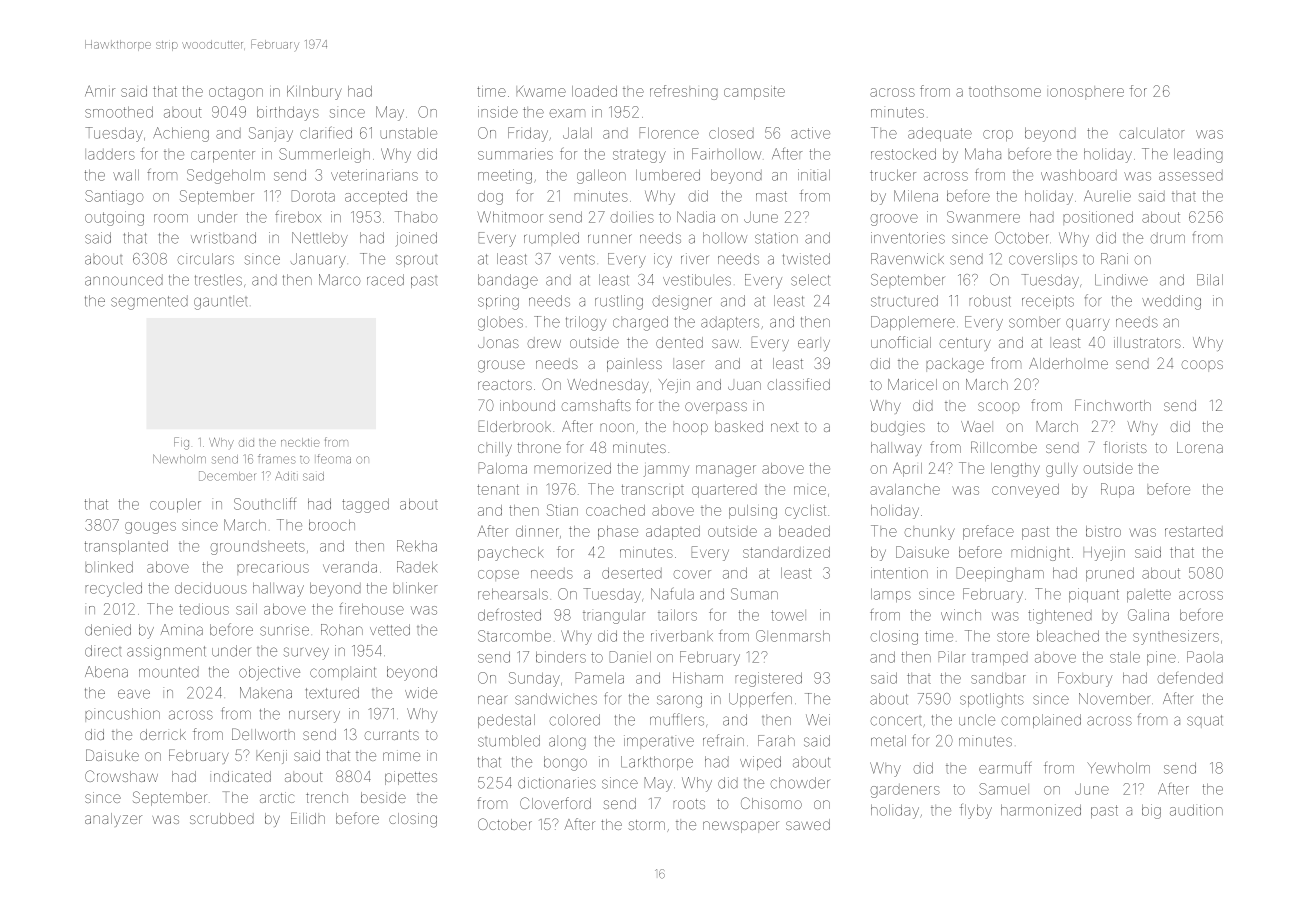  What do you see at coordinates (786, 552) in the page?
I see `standardized` at bounding box center [786, 552].
